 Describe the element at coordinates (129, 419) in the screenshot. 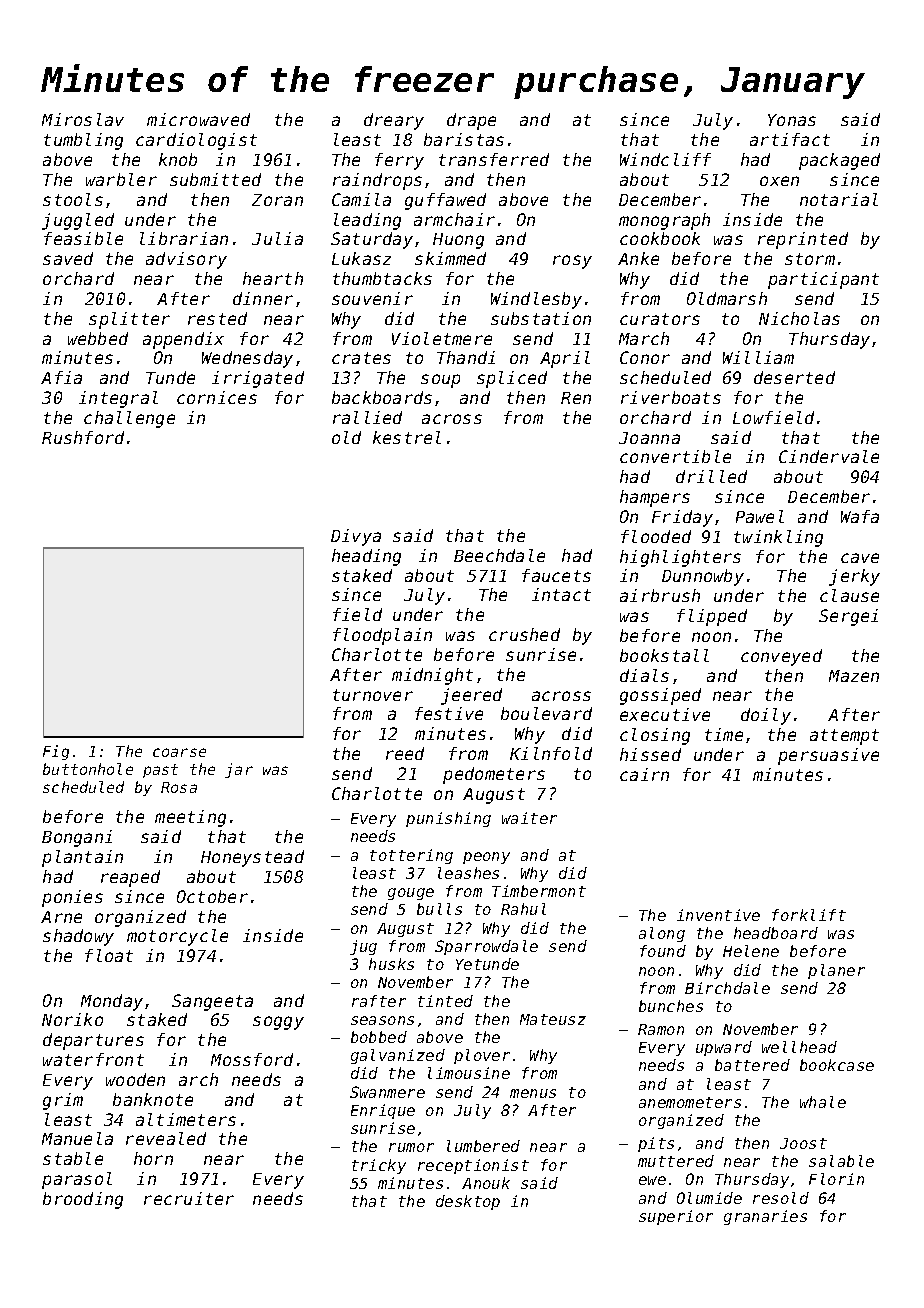

I see `challenge` at that location.
